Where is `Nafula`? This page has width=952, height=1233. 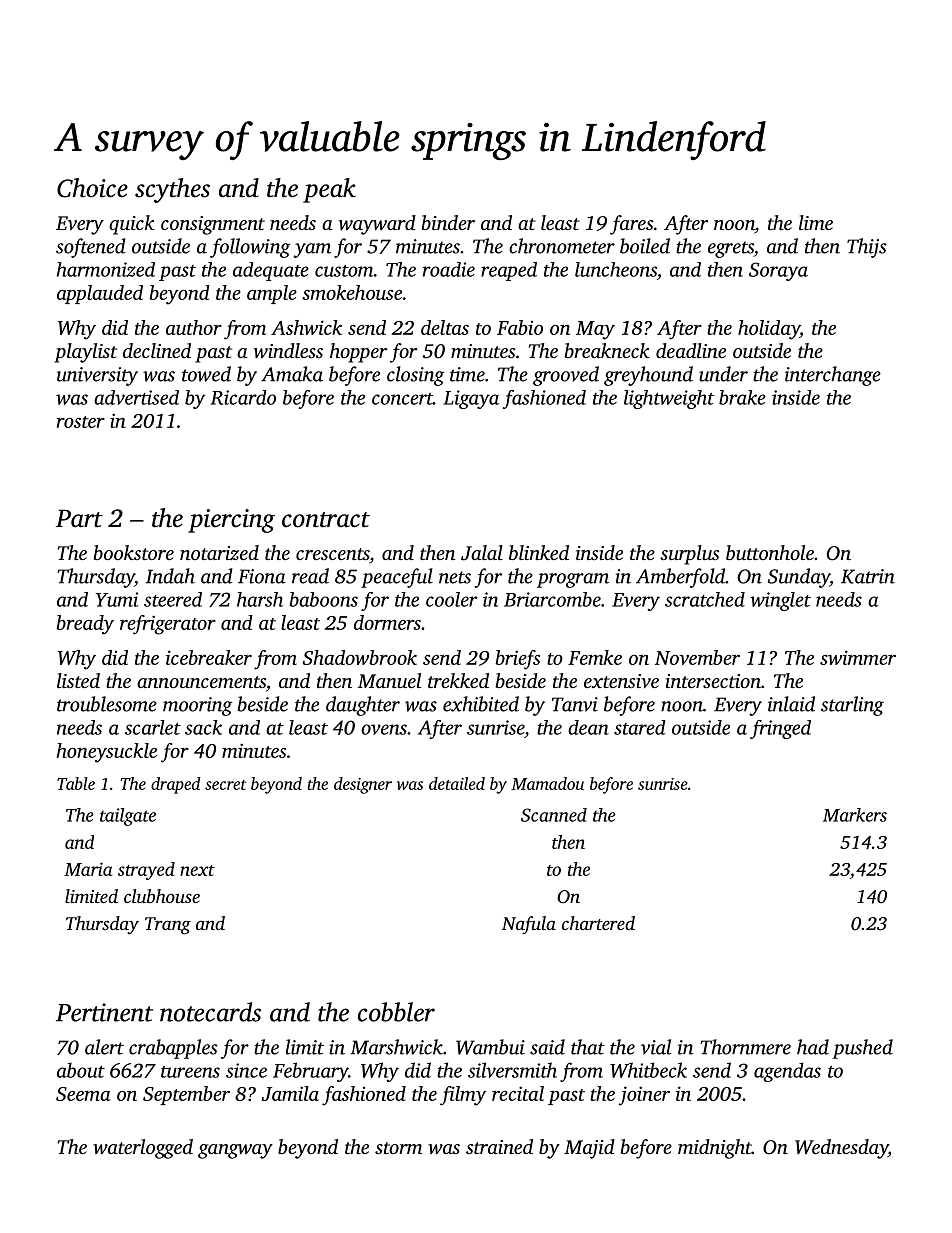 Nafula is located at coordinates (529, 925).
